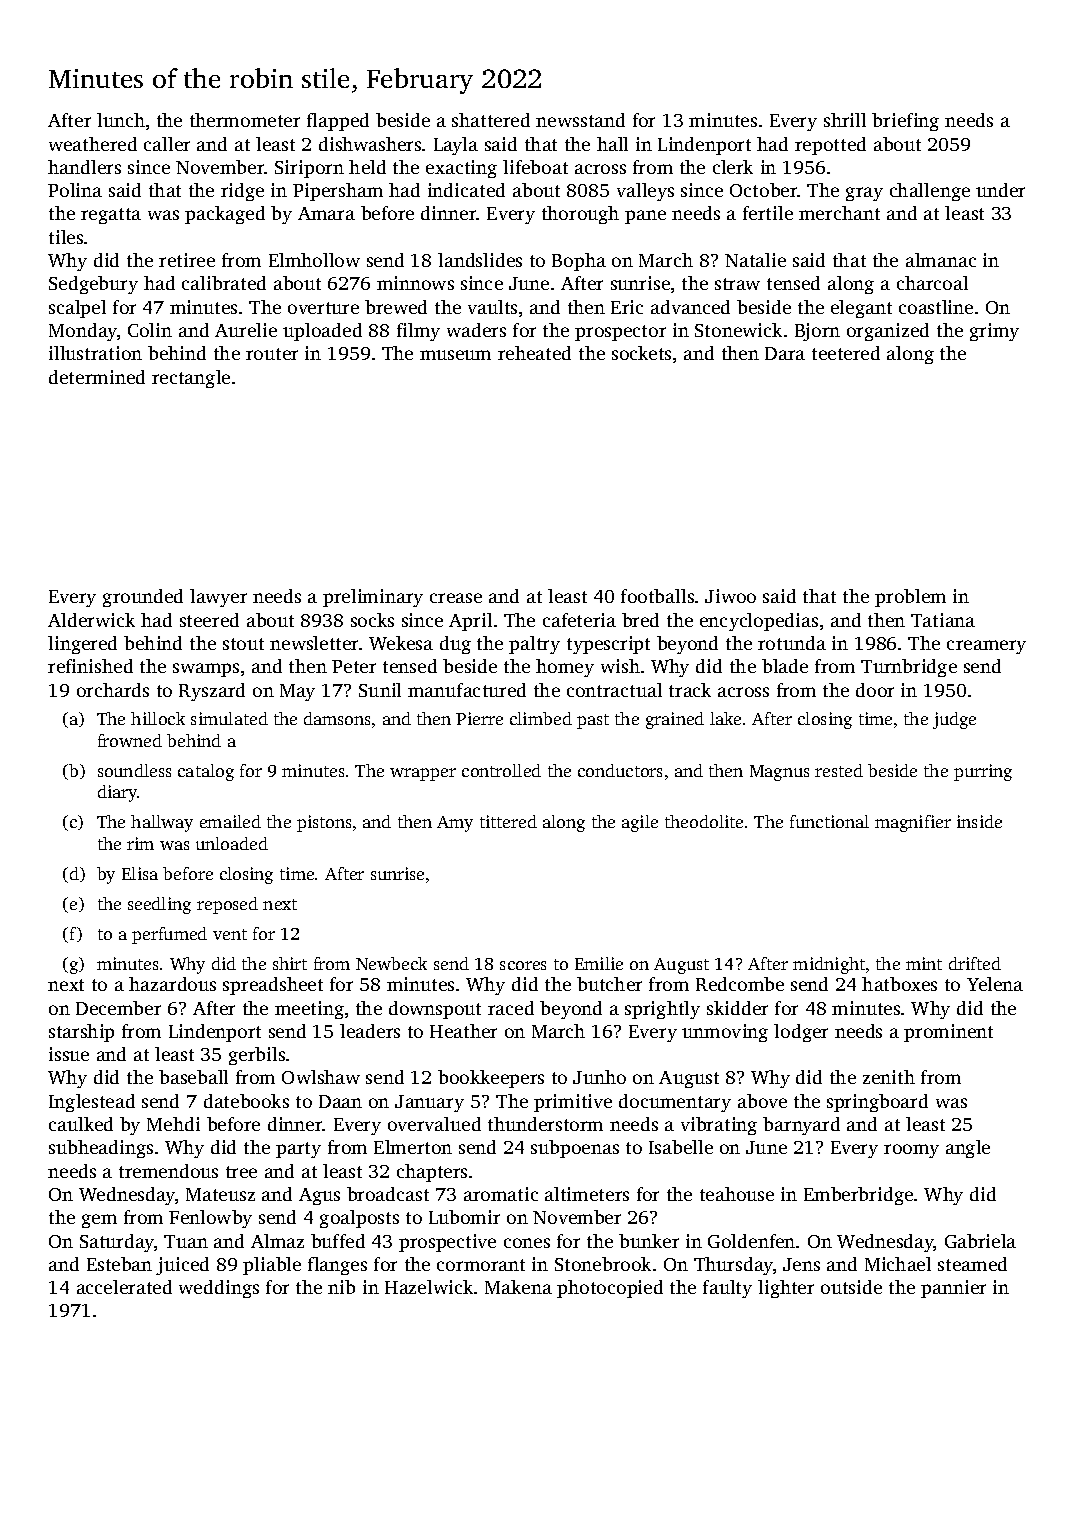  I want to click on problem, so click(910, 598).
